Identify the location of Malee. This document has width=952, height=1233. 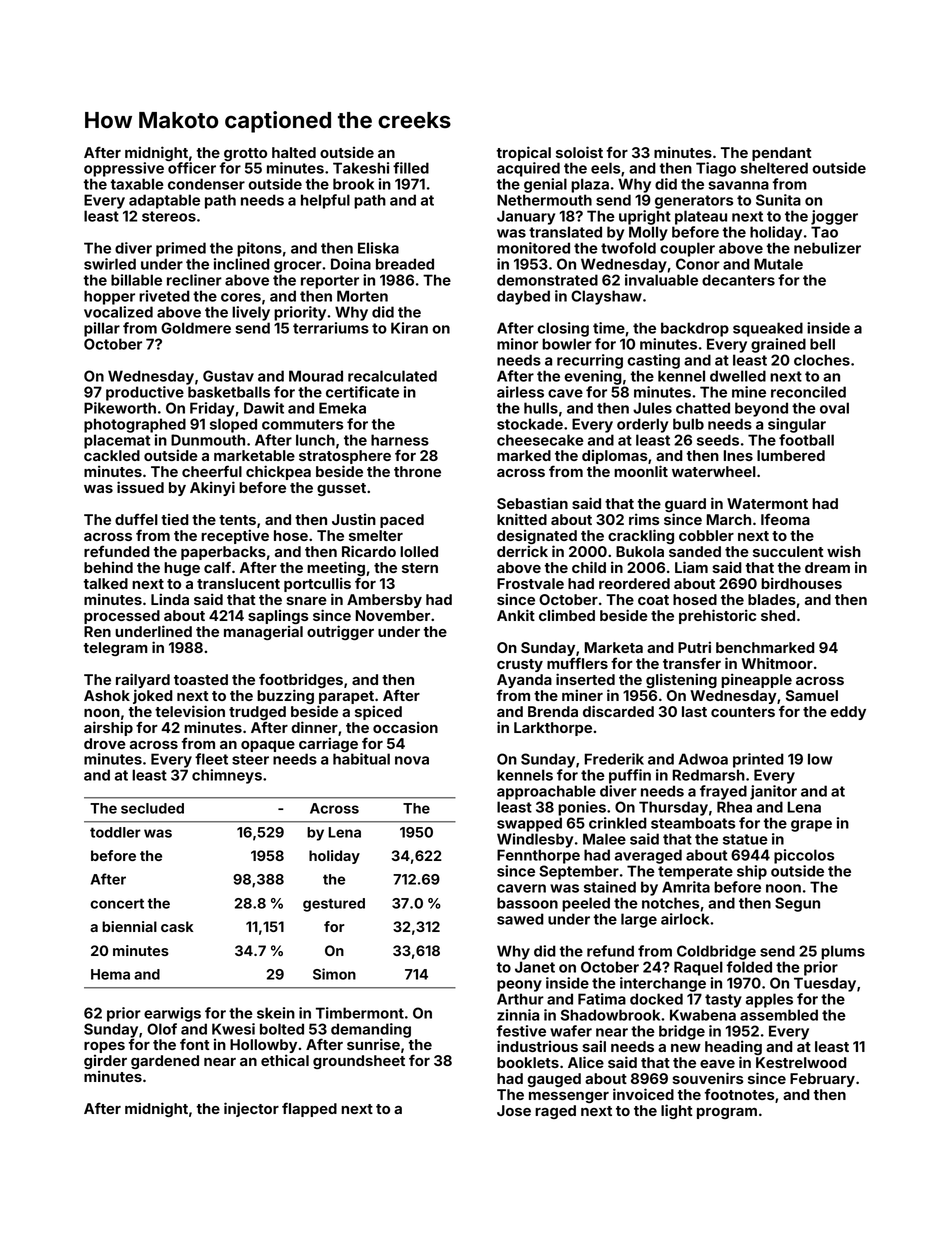
(604, 839).
